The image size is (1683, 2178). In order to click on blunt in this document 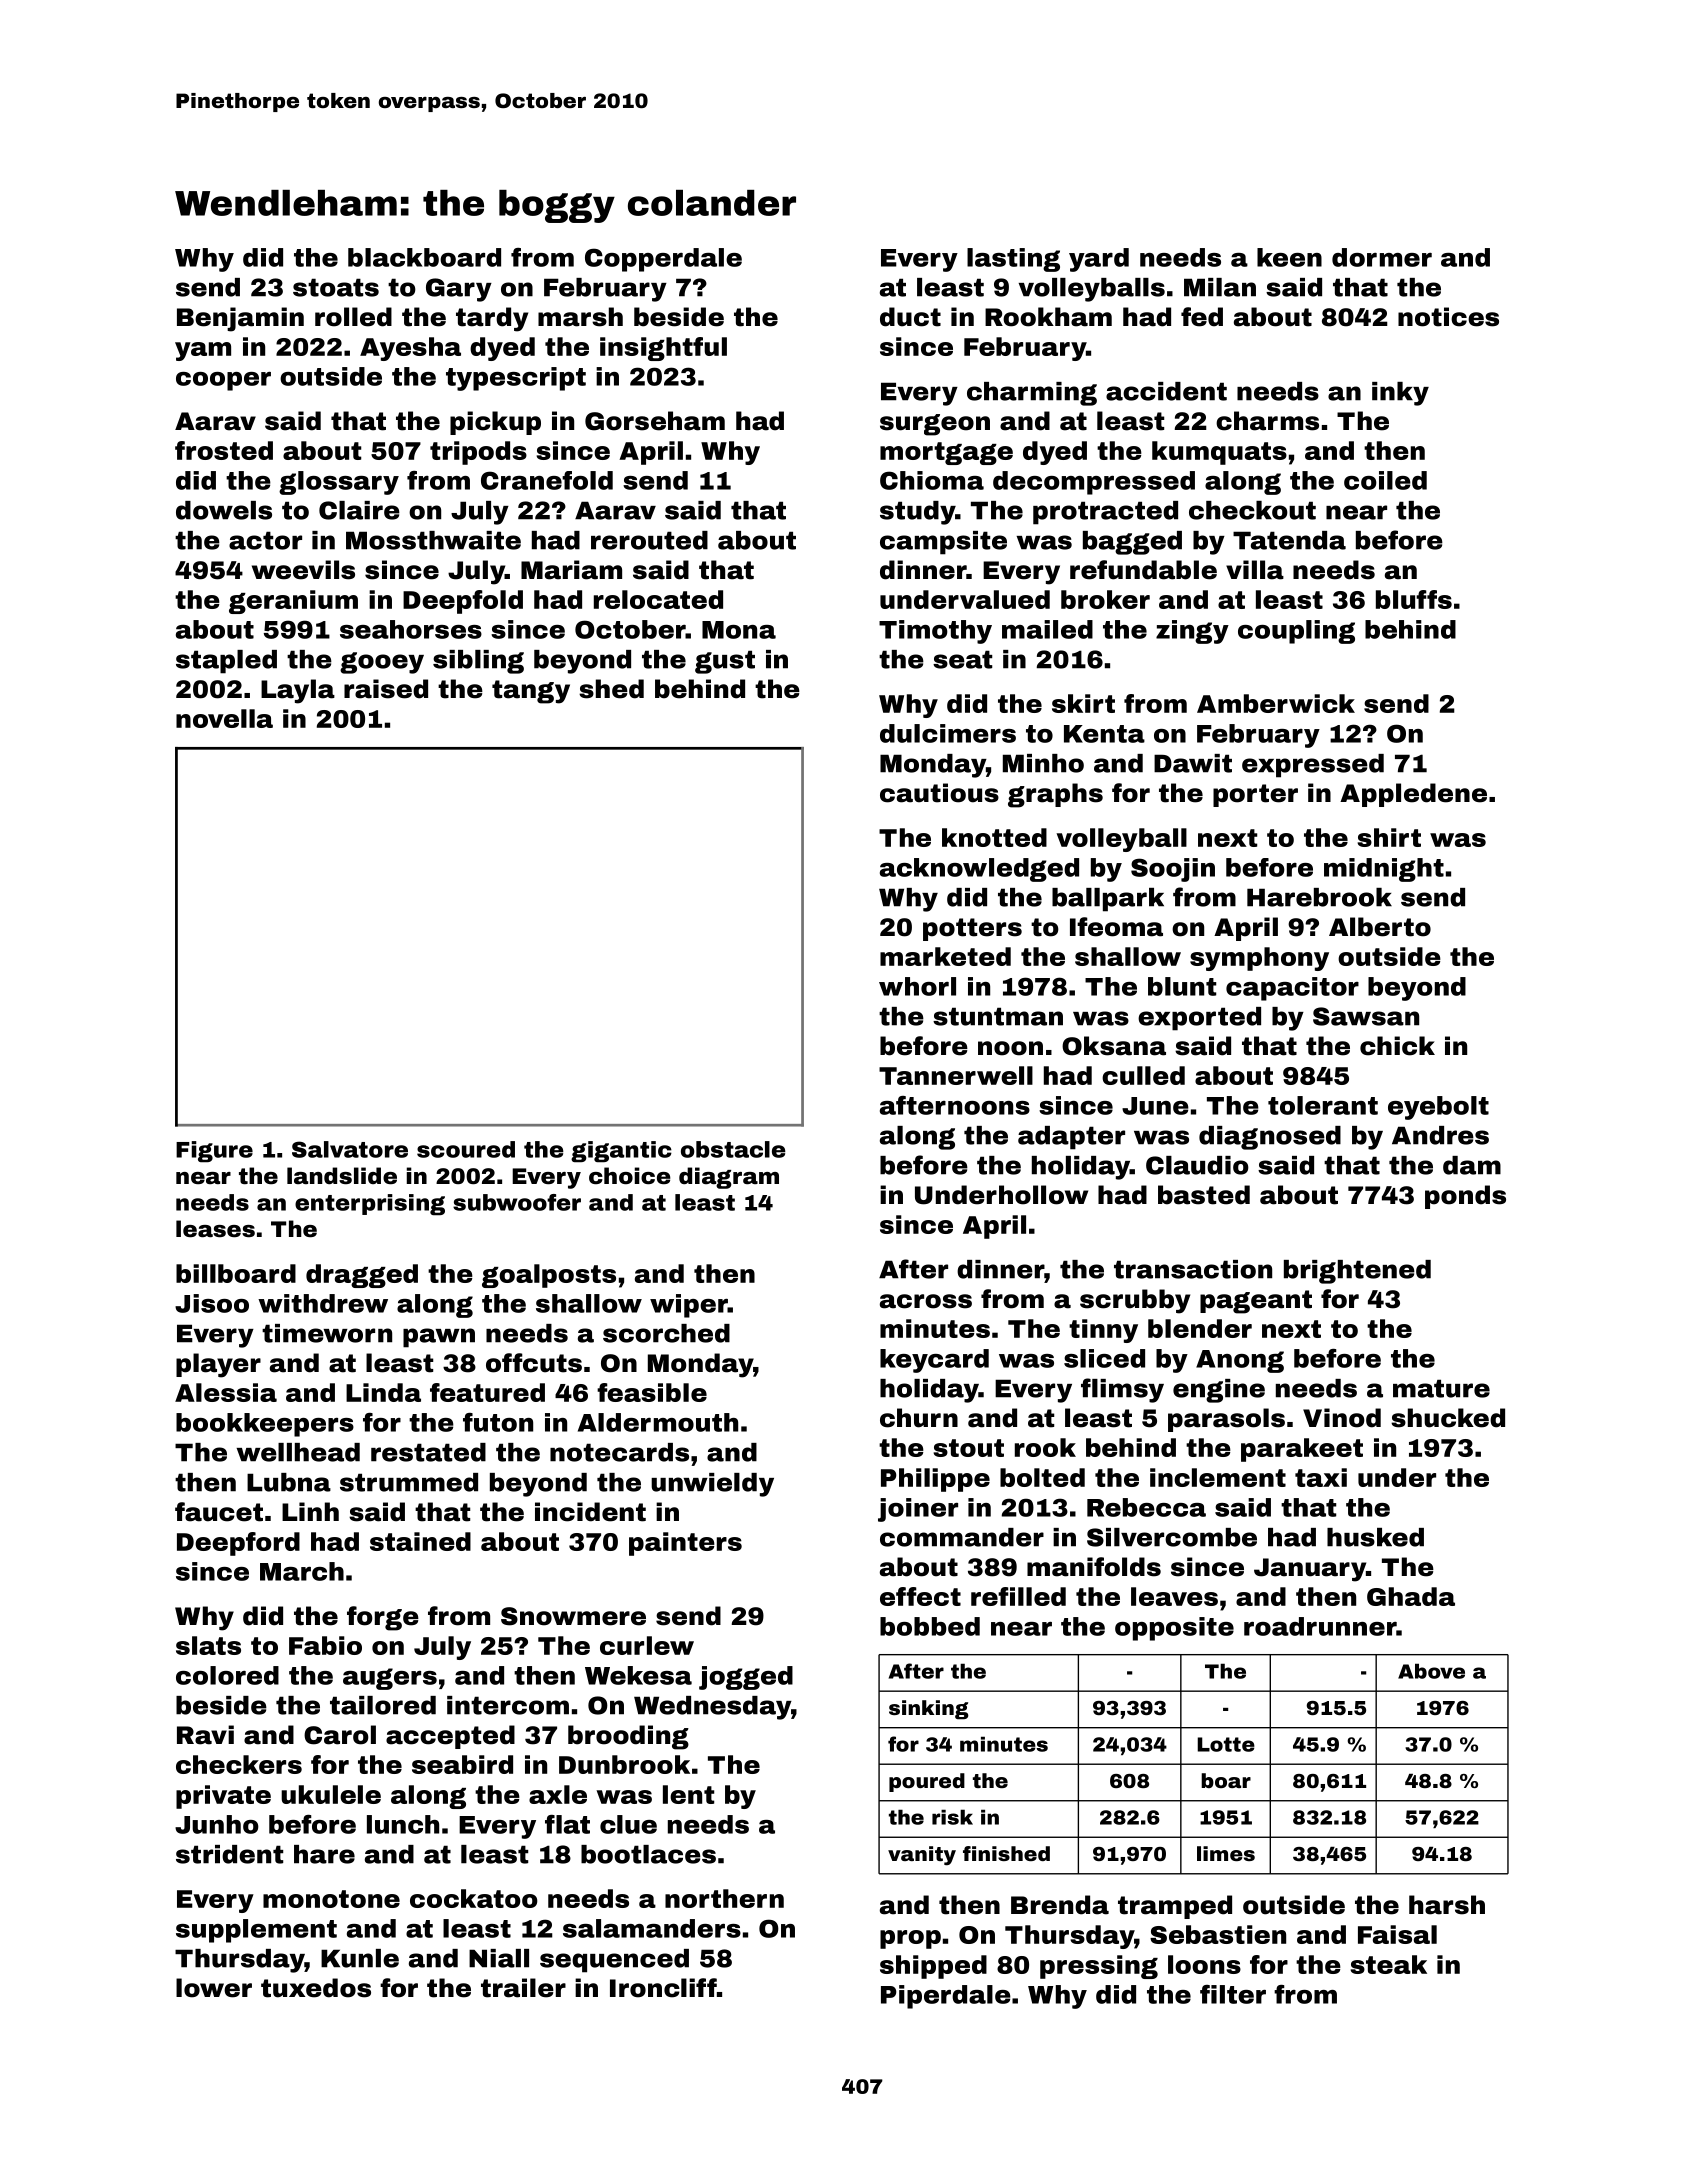, I will do `click(1182, 986)`.
